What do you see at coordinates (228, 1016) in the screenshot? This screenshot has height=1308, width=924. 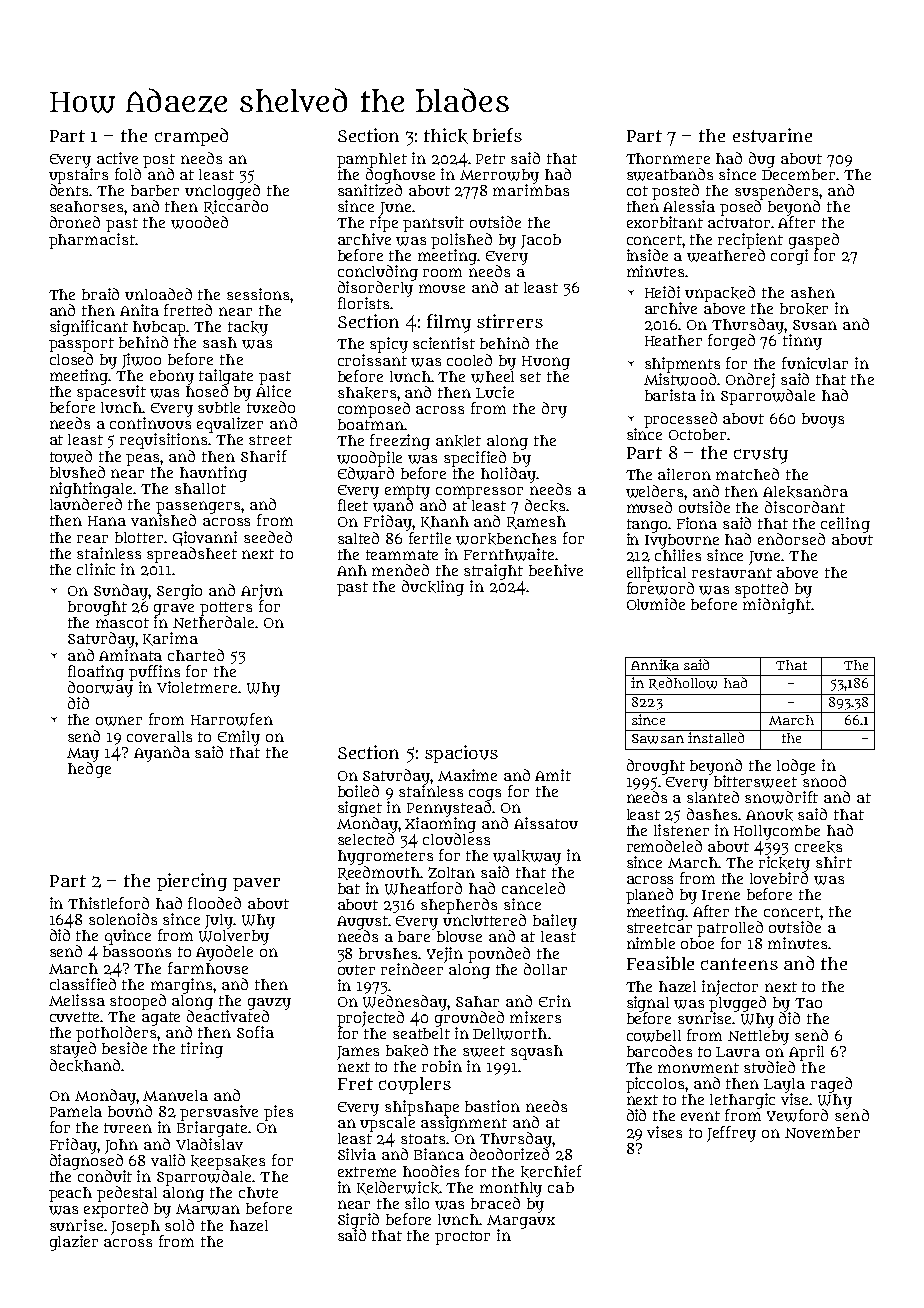 I see `deactivated` at bounding box center [228, 1016].
